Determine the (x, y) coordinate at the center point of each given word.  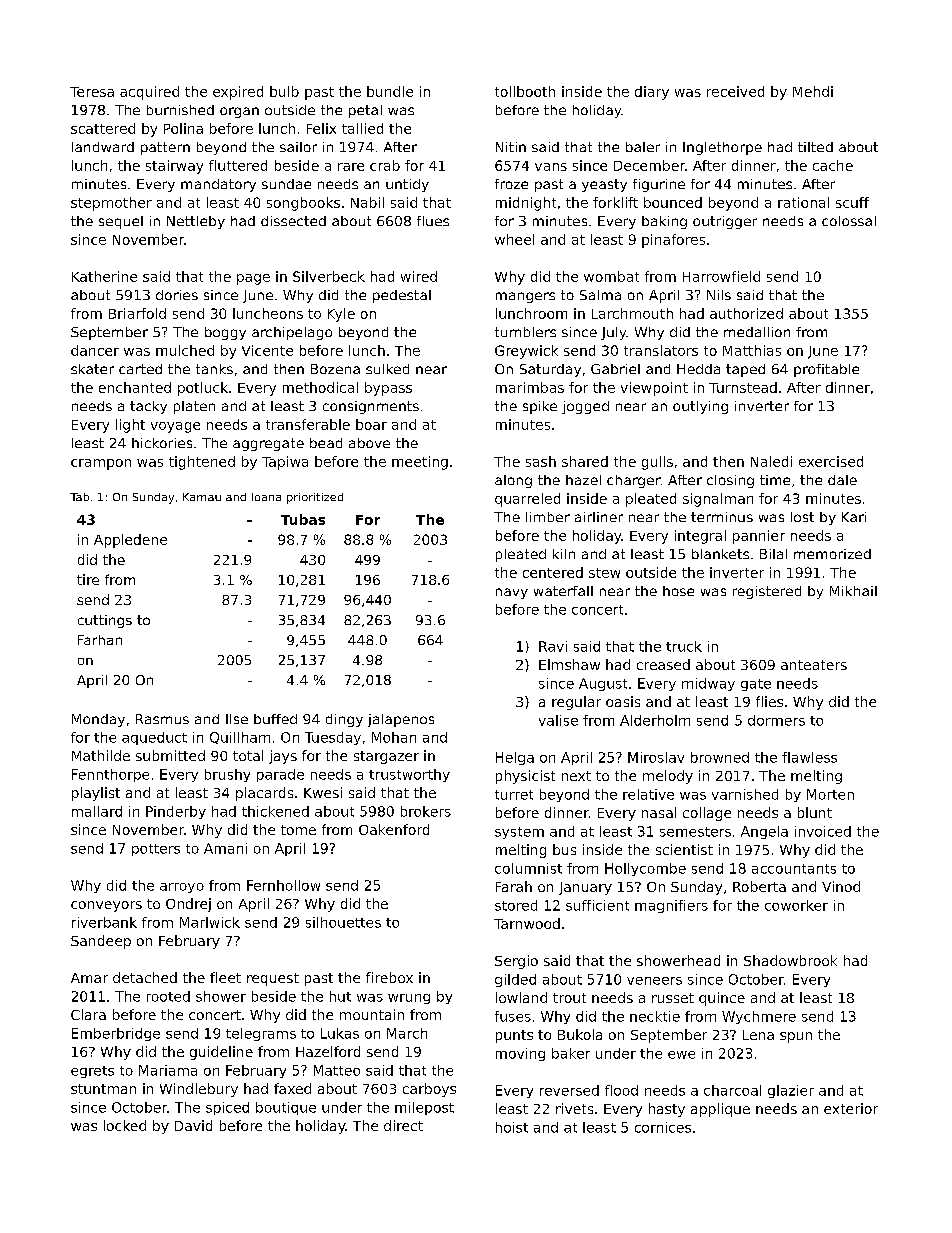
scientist (684, 849)
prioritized (315, 498)
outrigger (725, 222)
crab (385, 165)
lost (802, 517)
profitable (826, 370)
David (193, 1125)
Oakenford (394, 829)
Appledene (130, 541)
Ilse (237, 719)
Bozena (335, 369)
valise (558, 720)
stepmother (111, 204)
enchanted (135, 387)
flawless (809, 757)
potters (156, 850)
